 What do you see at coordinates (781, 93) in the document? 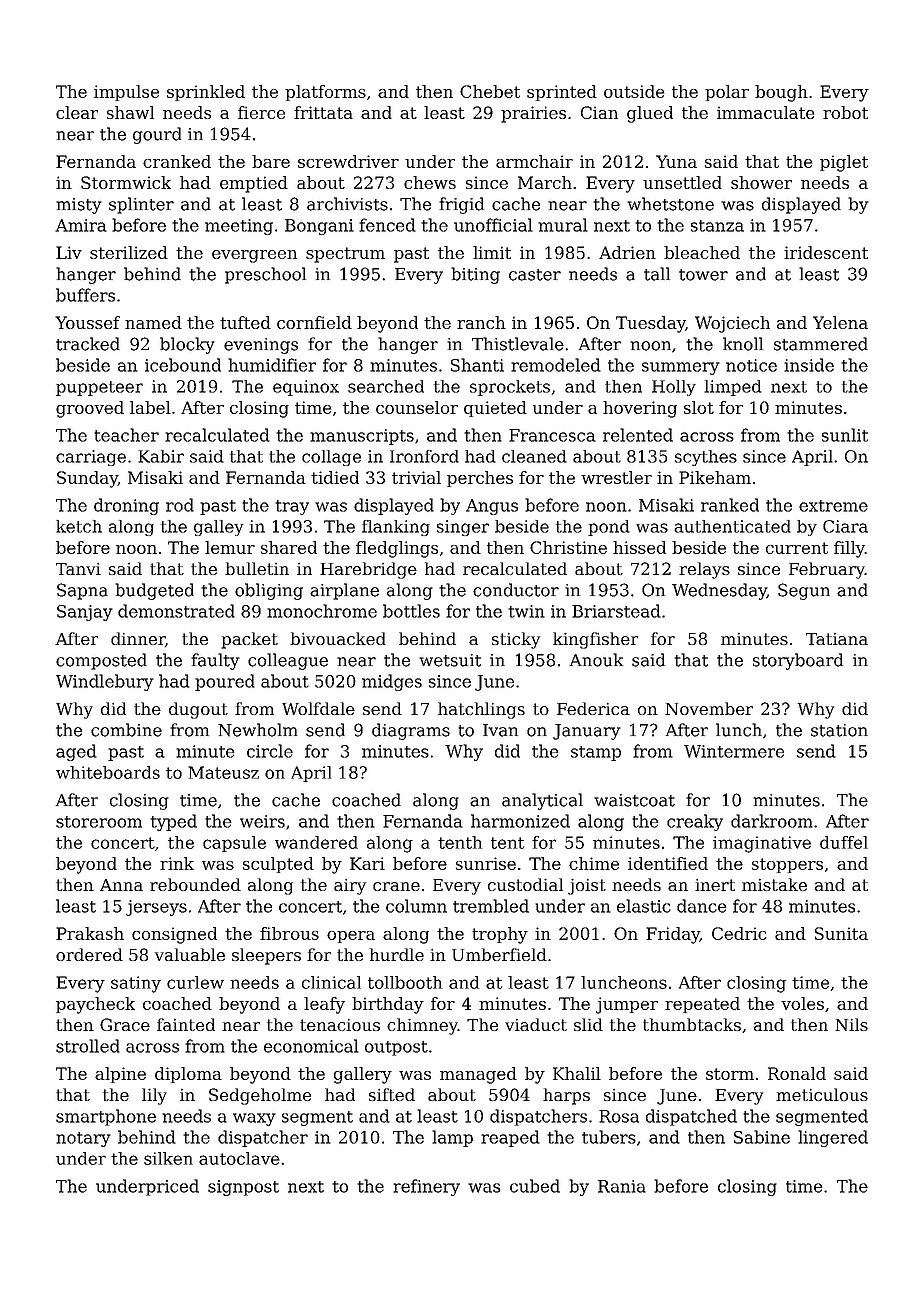
I see `bough` at bounding box center [781, 93].
